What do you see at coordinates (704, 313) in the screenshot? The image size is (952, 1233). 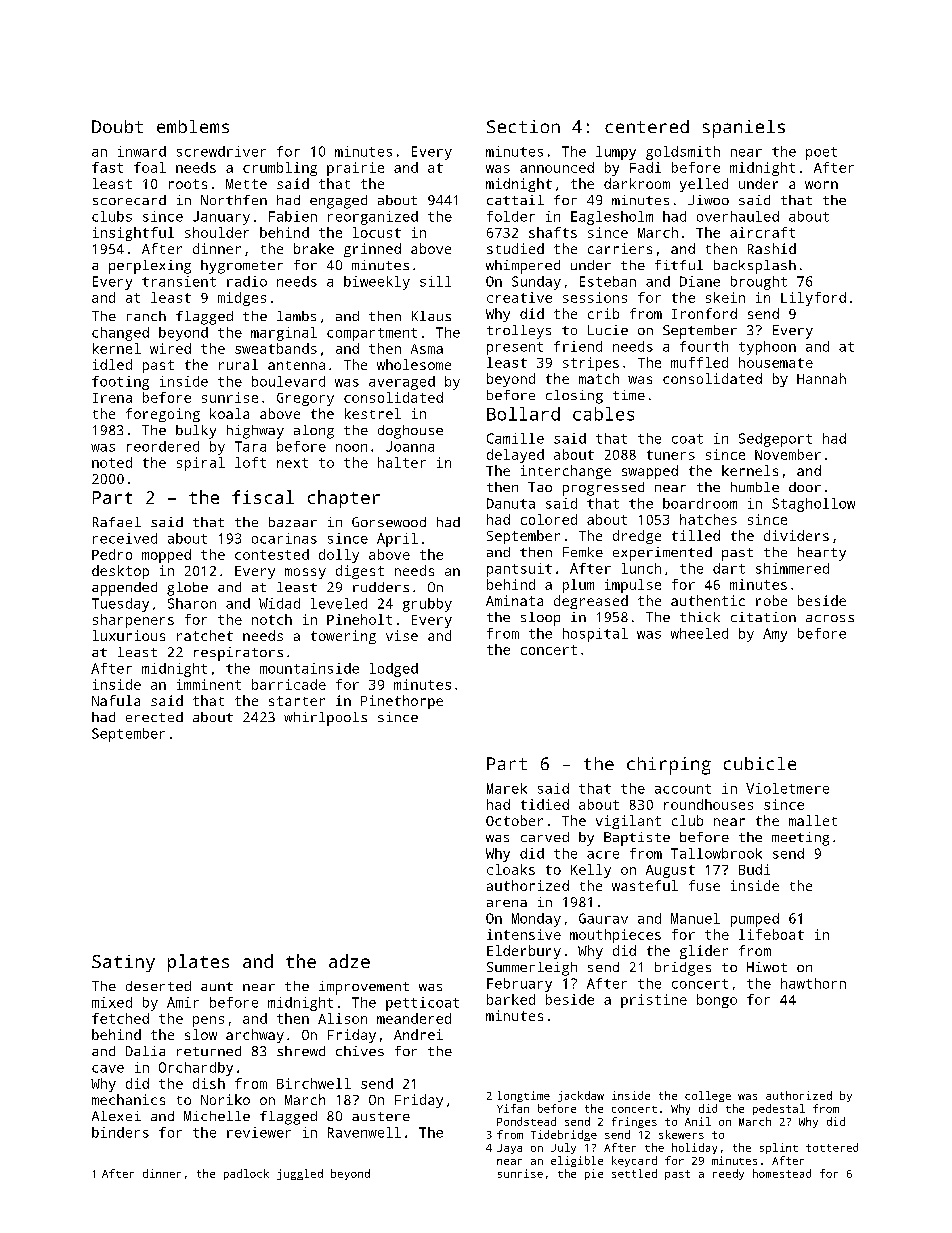 I see `Ironford` at bounding box center [704, 313].
